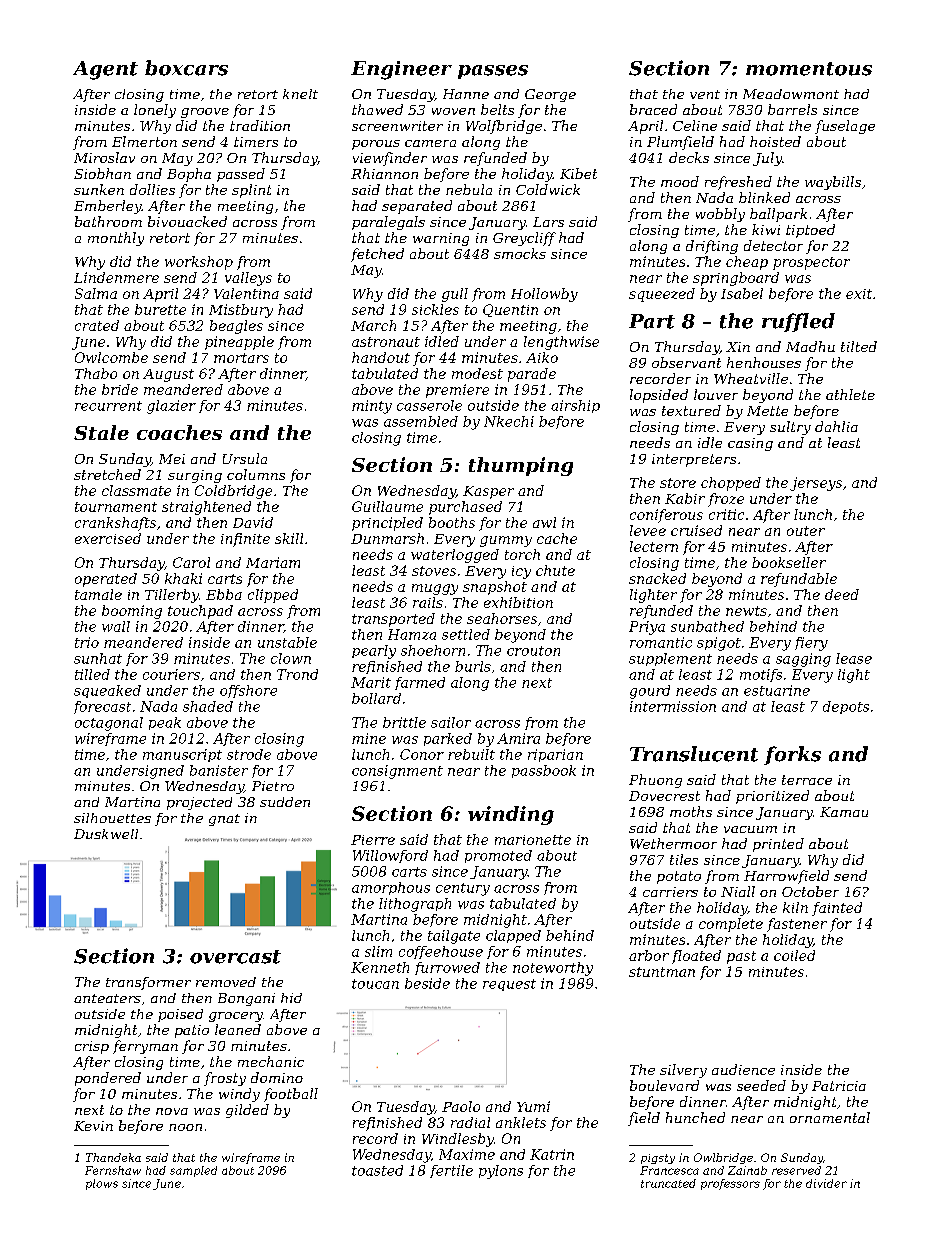 This screenshot has height=1233, width=952. What do you see at coordinates (108, 1079) in the screenshot?
I see `pondered` at bounding box center [108, 1079].
